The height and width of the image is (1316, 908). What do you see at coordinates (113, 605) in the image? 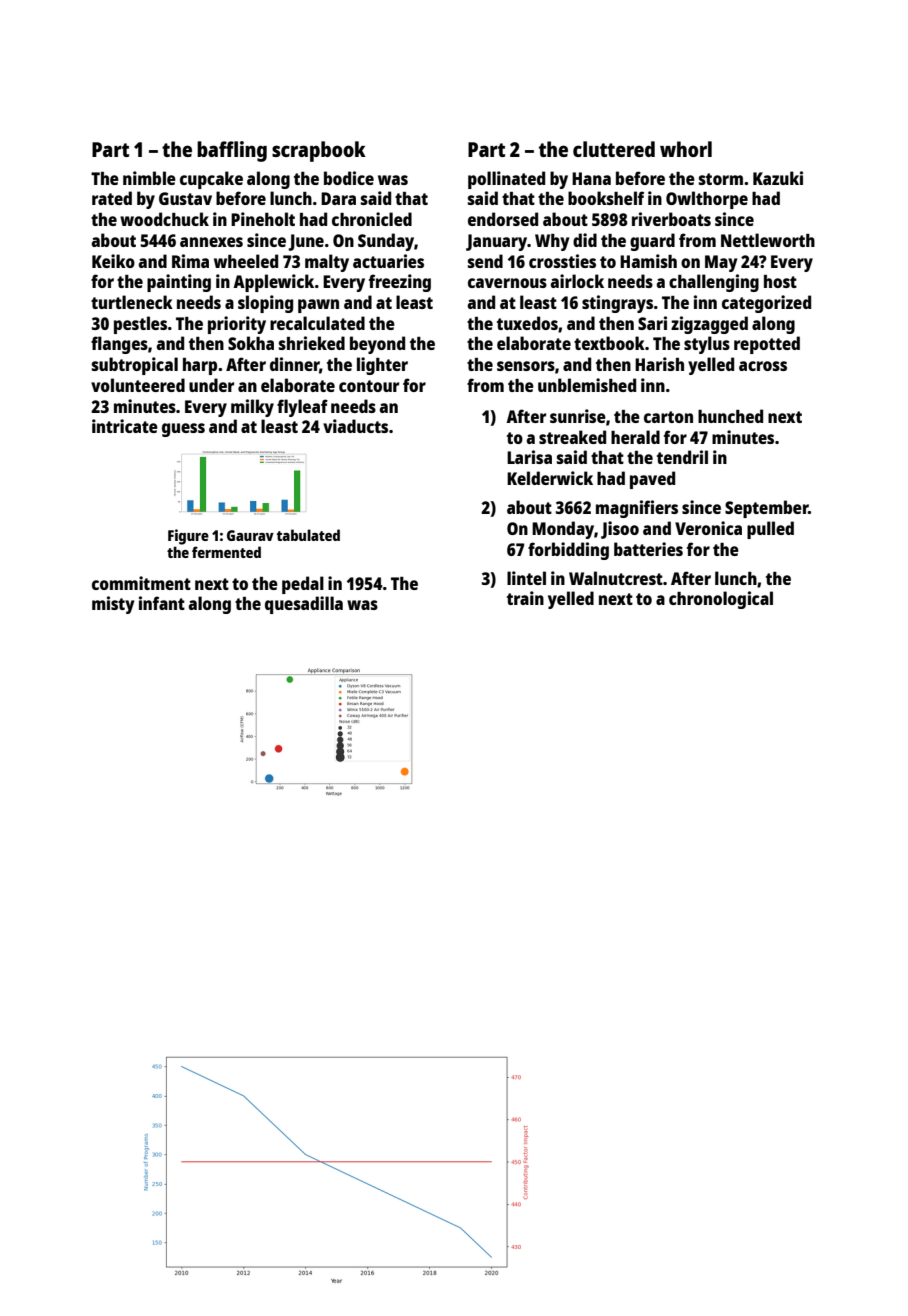
I see `misty` at bounding box center [113, 605].
